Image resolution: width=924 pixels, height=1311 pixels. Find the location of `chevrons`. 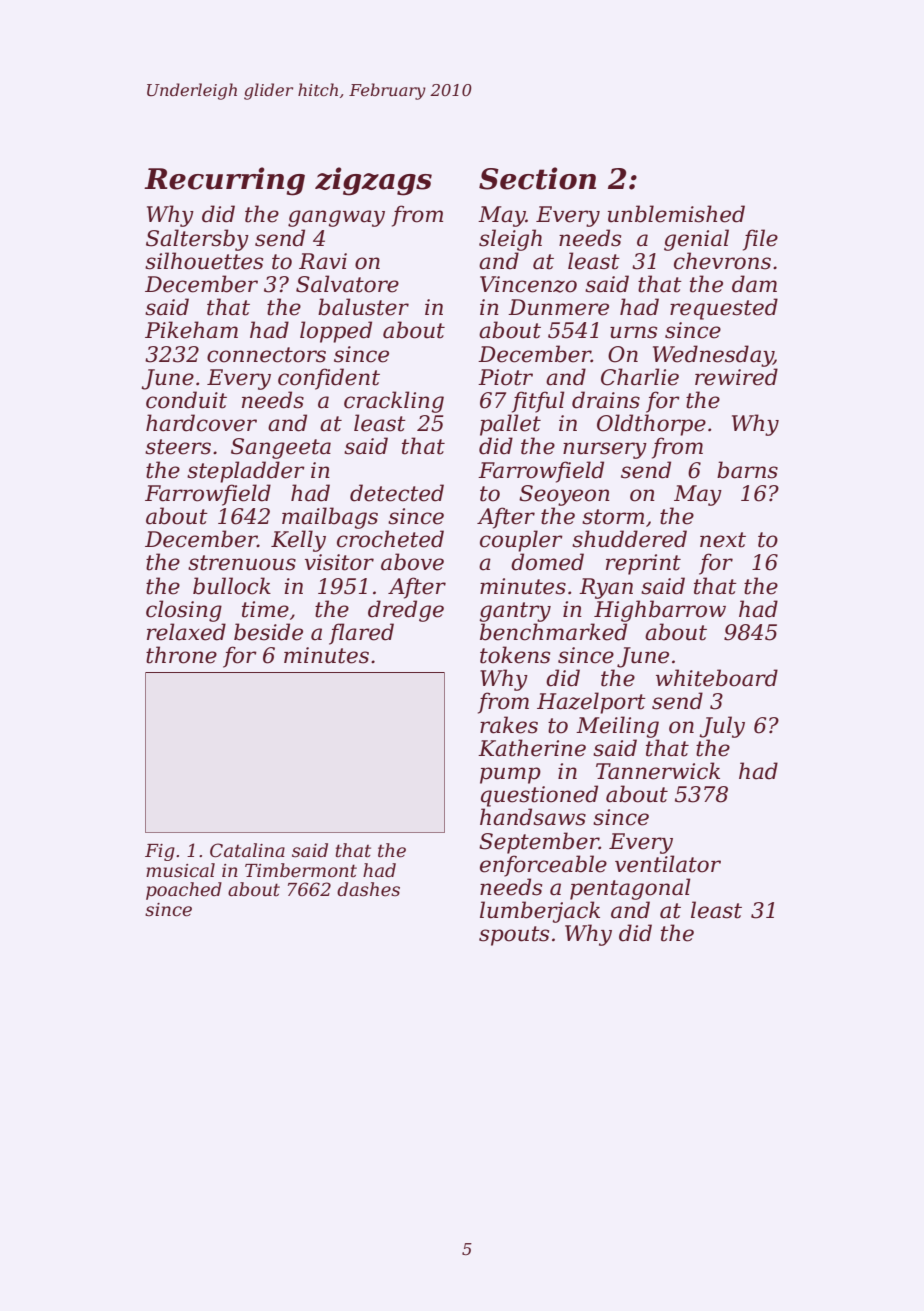

chevrons is located at coordinates (722, 261).
